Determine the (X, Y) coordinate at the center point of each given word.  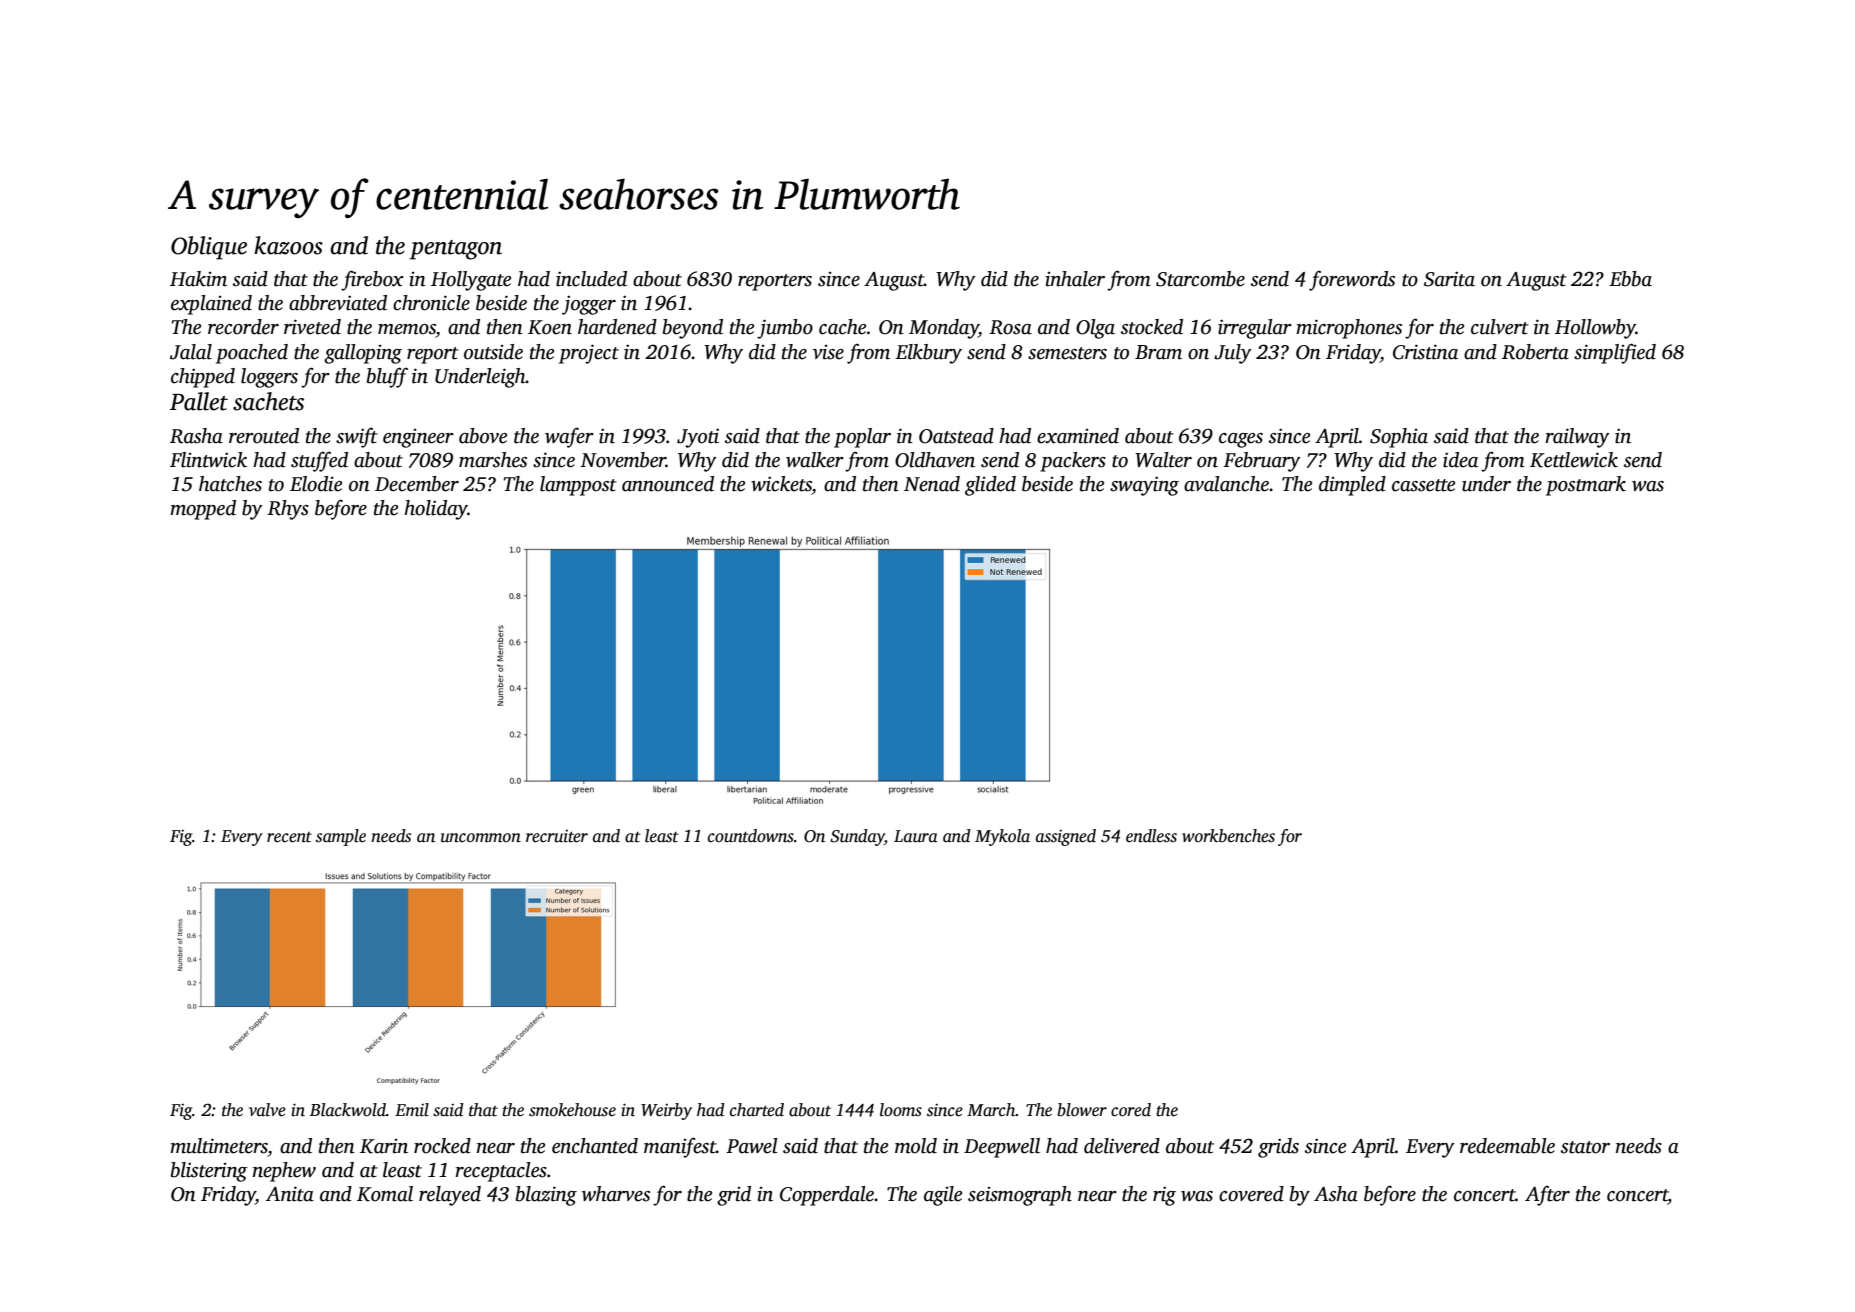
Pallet (199, 401)
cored (1131, 1110)
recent (289, 837)
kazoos (288, 245)
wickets (781, 484)
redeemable (1507, 1146)
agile (943, 1196)
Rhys (288, 510)
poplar (862, 438)
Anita (290, 1194)
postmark (1586, 486)
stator (1585, 1147)
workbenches (1228, 836)
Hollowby (1595, 329)
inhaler (1075, 279)
